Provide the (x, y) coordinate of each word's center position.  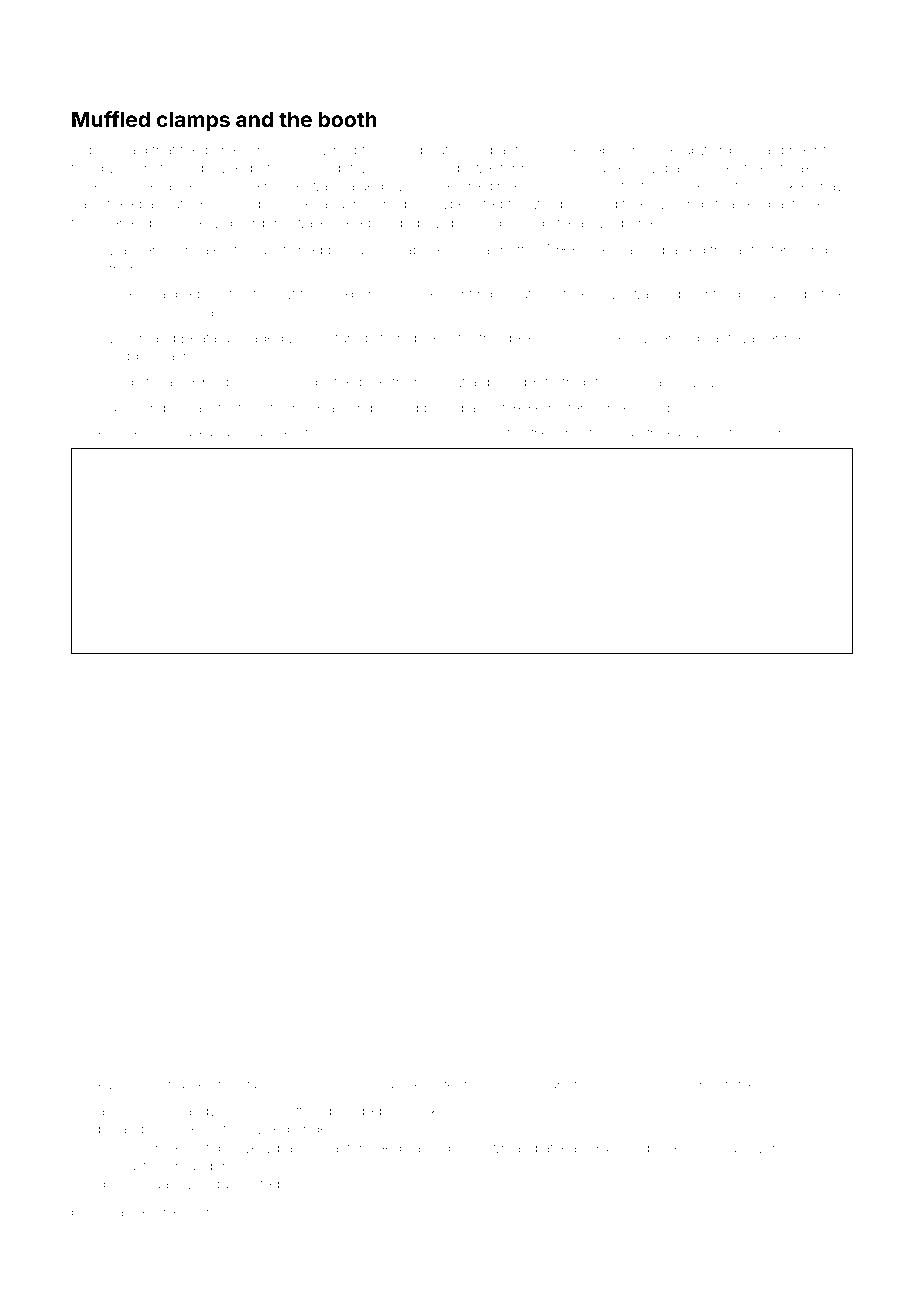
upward (707, 151)
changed (671, 1086)
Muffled (111, 119)
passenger (245, 435)
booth (348, 119)
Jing (478, 434)
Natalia (250, 1084)
